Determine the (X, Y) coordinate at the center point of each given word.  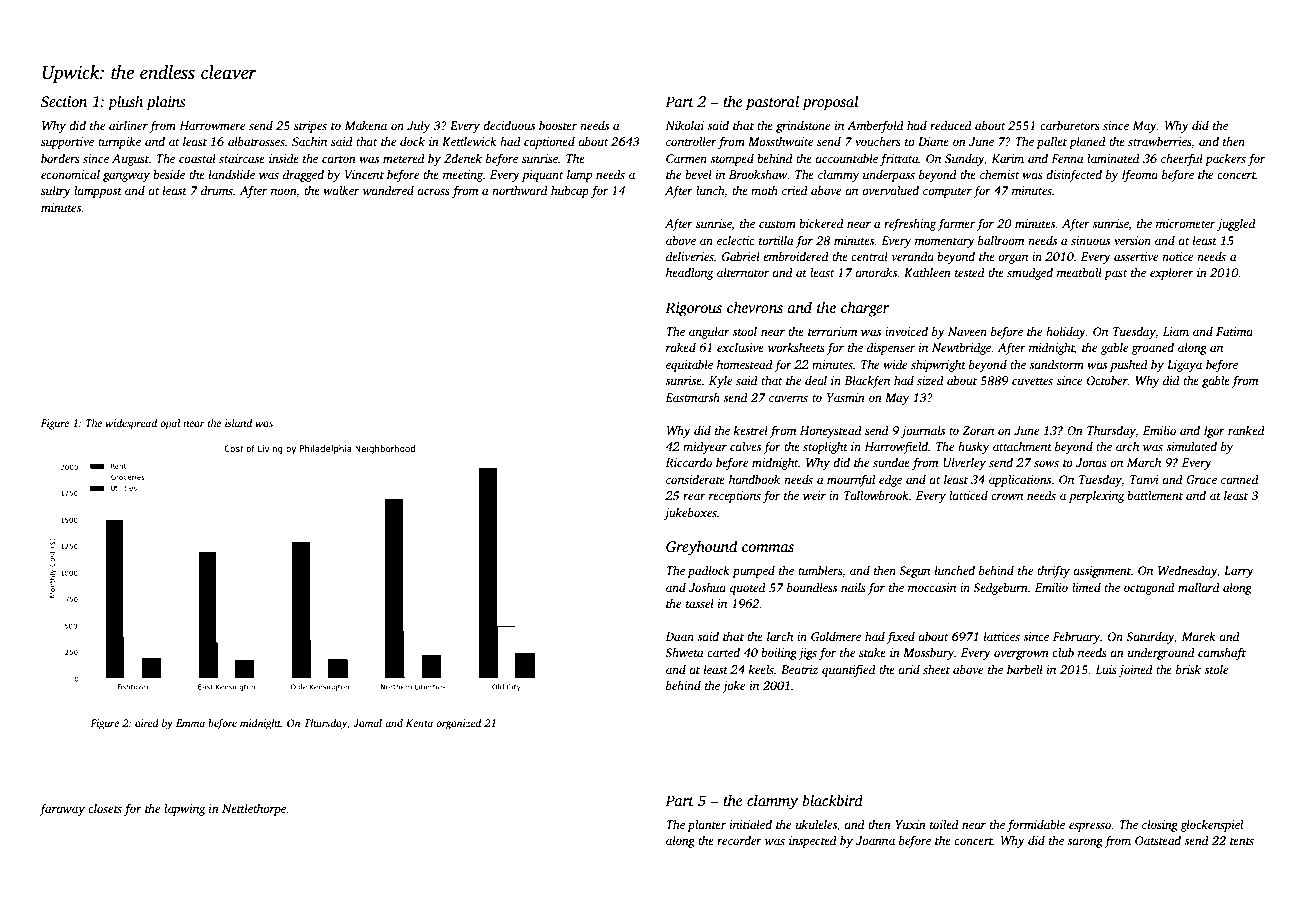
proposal (830, 103)
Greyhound (701, 548)
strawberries (1159, 141)
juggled (1236, 224)
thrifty (1053, 571)
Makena (365, 125)
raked (681, 347)
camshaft (1222, 653)
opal (170, 424)
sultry (56, 191)
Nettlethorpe (254, 809)
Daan (679, 636)
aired (147, 723)
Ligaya (1184, 366)
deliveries (690, 256)
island (238, 423)
